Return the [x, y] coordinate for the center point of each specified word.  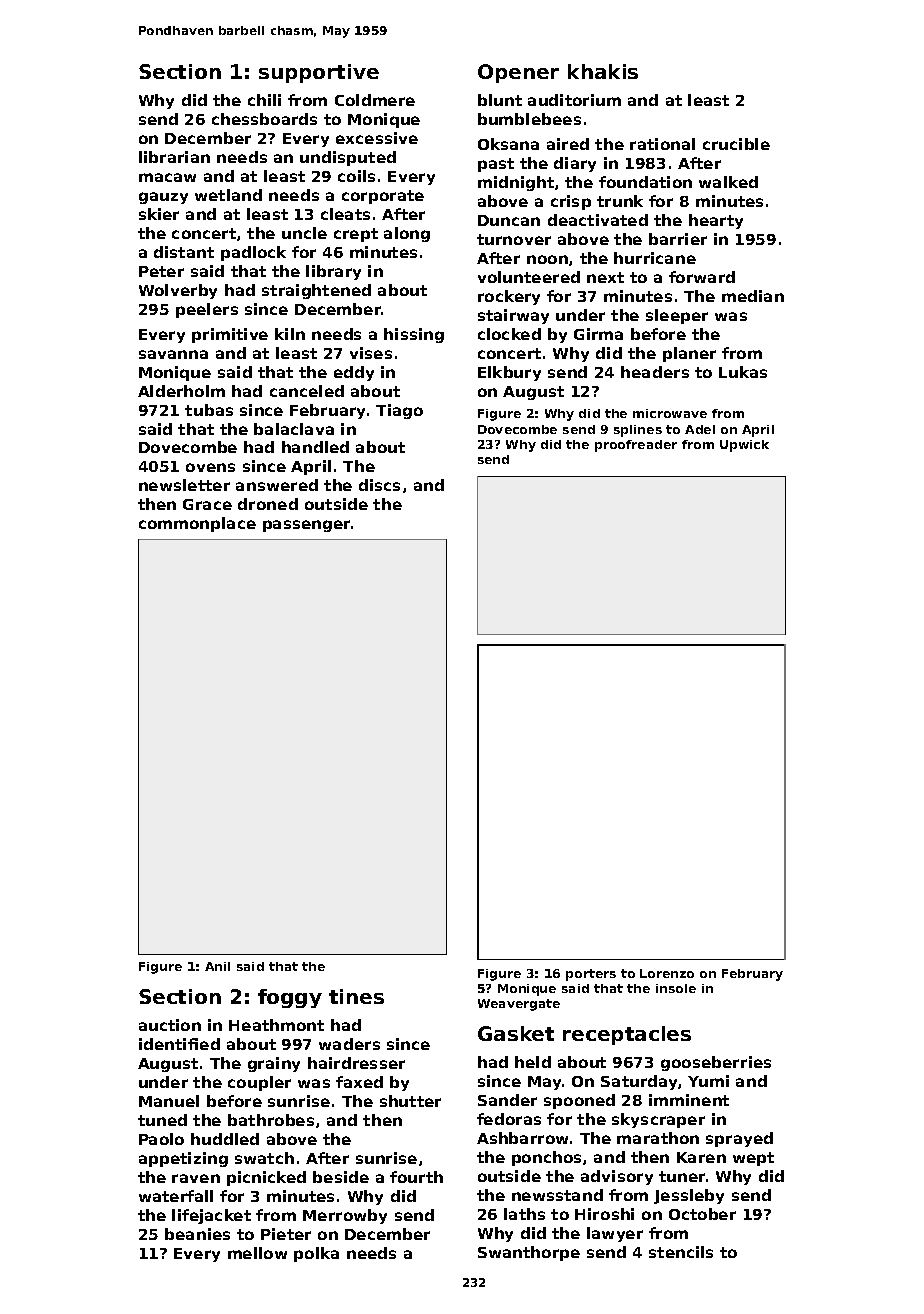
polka [316, 1254]
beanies [197, 1234]
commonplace [197, 524]
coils [356, 176]
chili [264, 100]
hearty [716, 221]
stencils [681, 1252]
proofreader [636, 446]
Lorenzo [667, 973]
